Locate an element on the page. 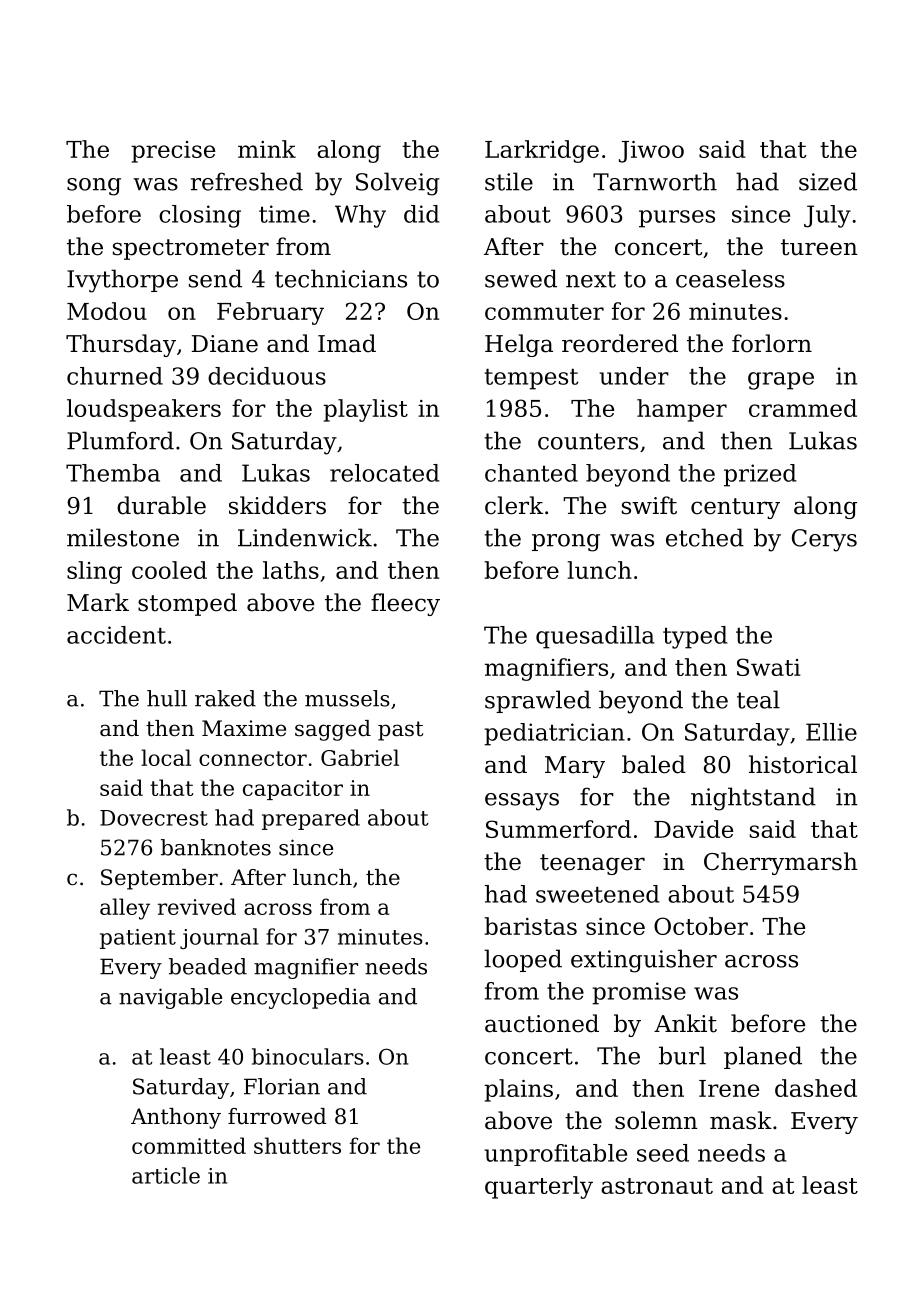  mink is located at coordinates (267, 149).
